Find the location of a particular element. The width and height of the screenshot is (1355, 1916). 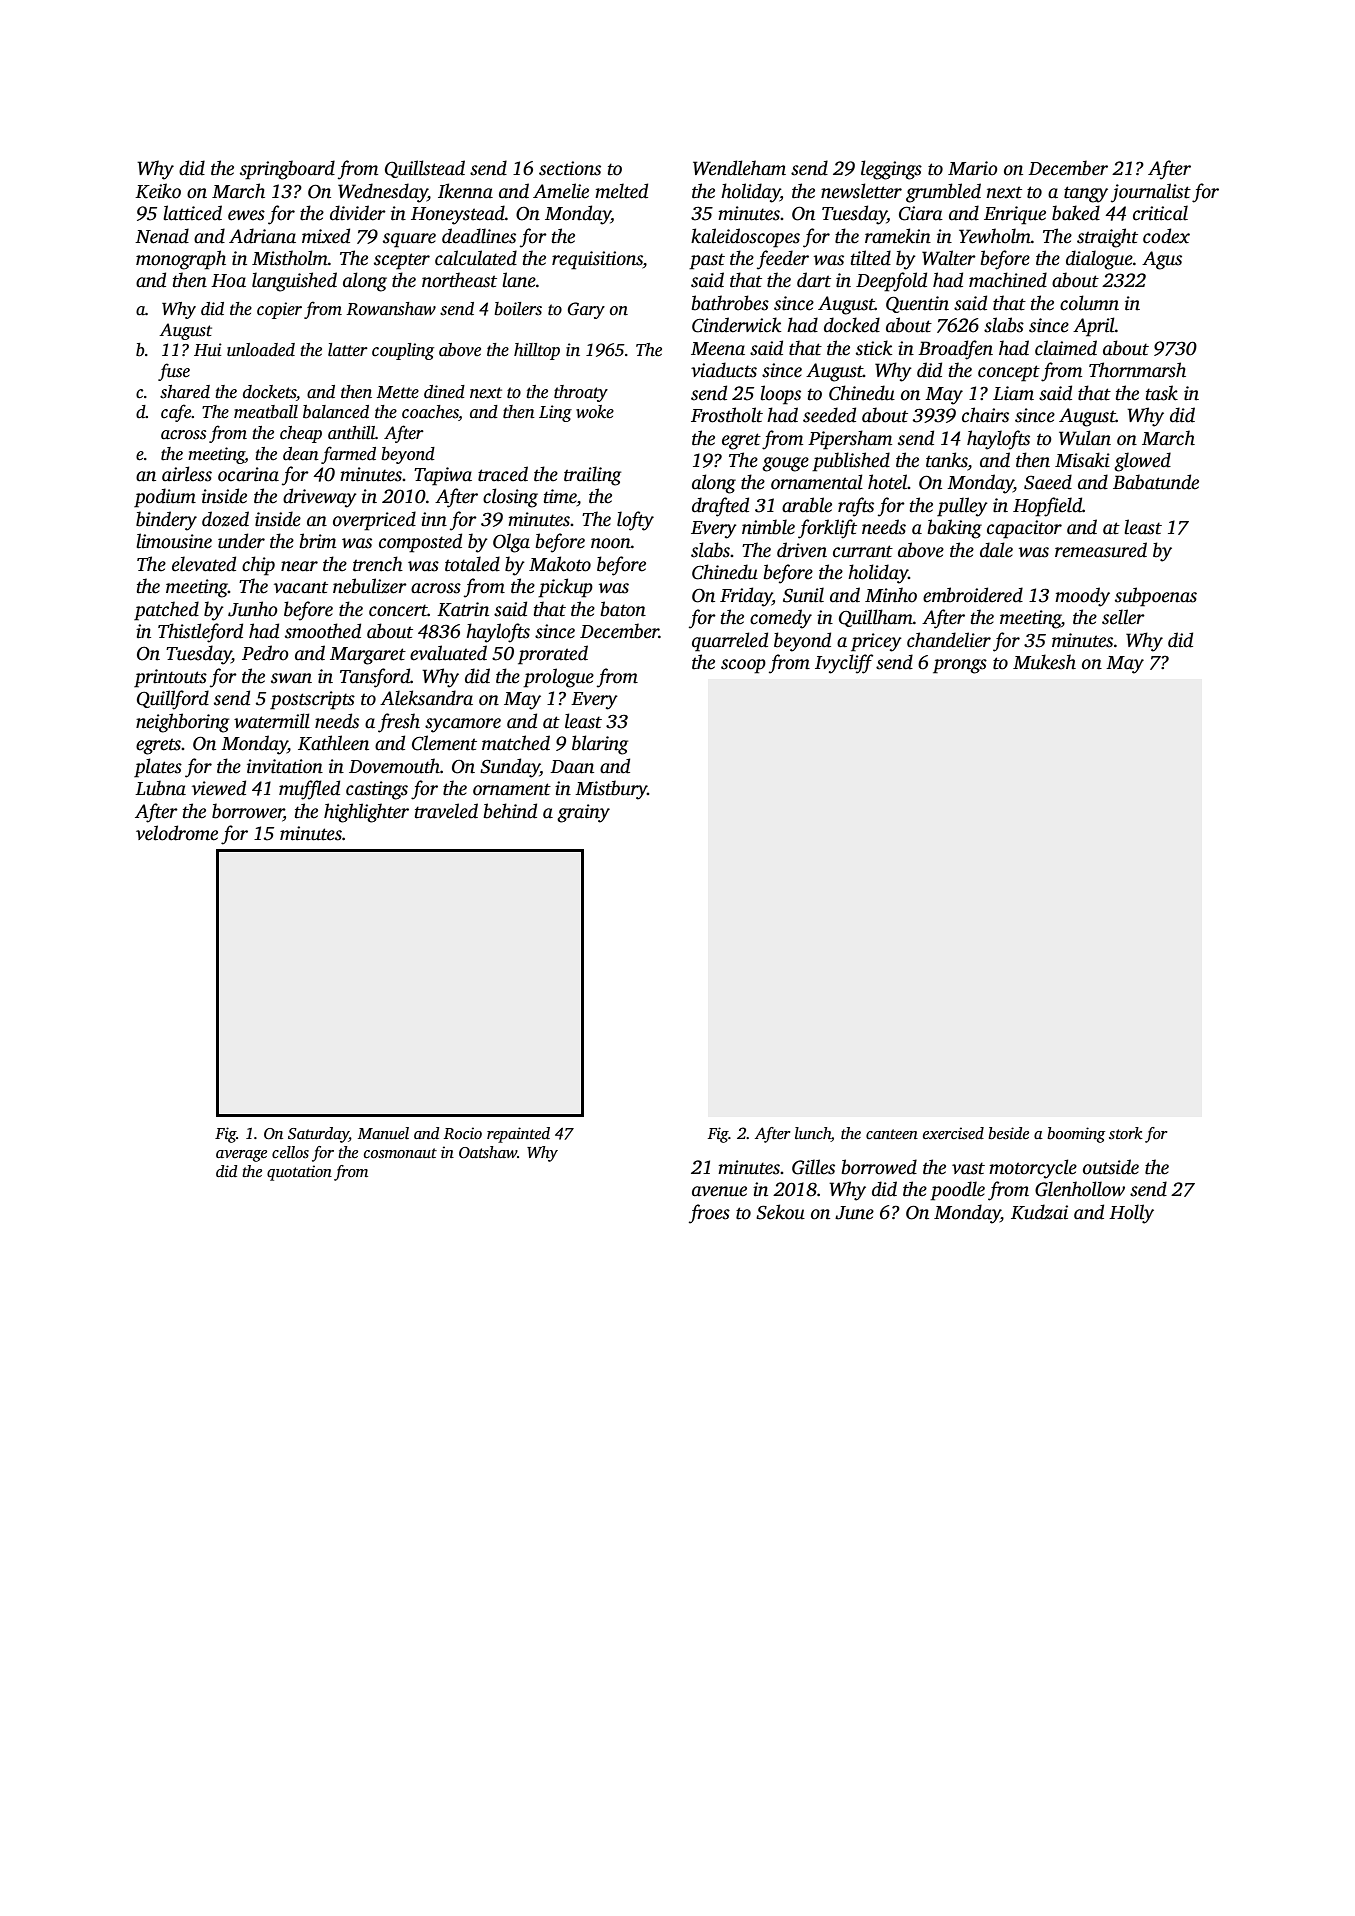

repainted is located at coordinates (518, 1135).
